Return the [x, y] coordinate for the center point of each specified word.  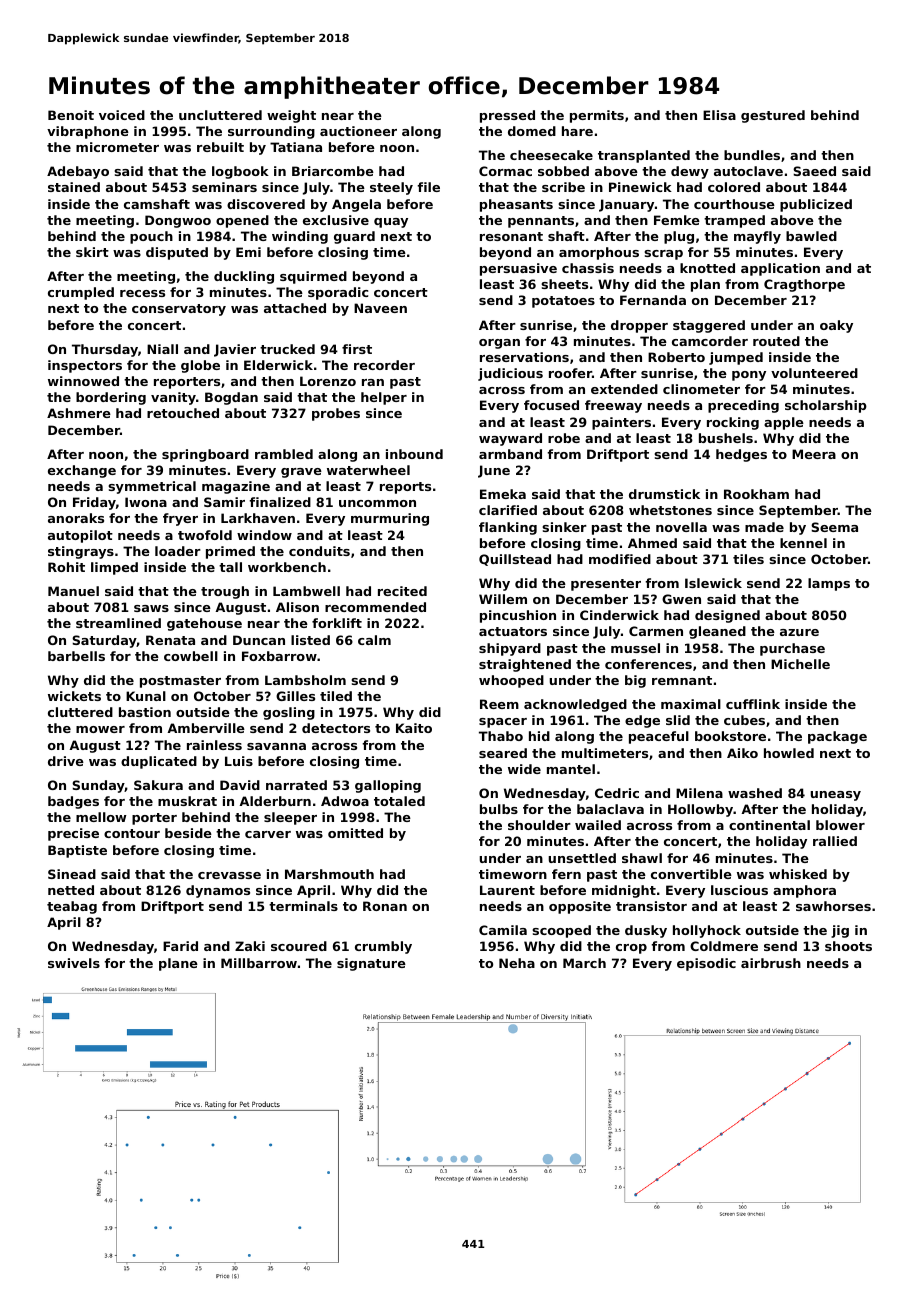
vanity [173, 398]
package [837, 737]
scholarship [826, 406]
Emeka [503, 494]
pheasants [516, 205]
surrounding [271, 132]
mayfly [757, 237]
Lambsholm [305, 680]
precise [73, 834]
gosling [289, 713]
